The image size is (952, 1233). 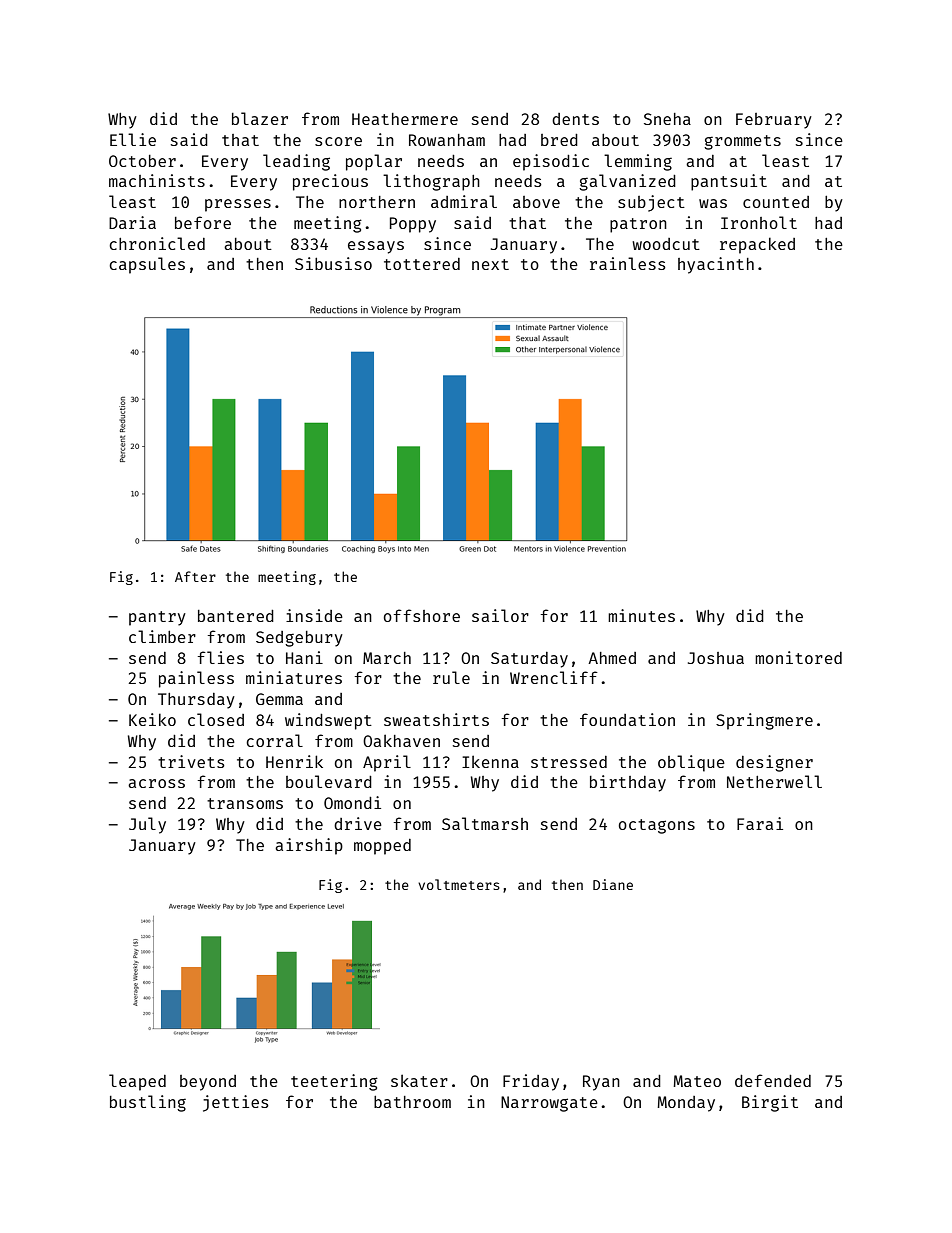 I want to click on Saltmarsh, so click(x=485, y=823).
